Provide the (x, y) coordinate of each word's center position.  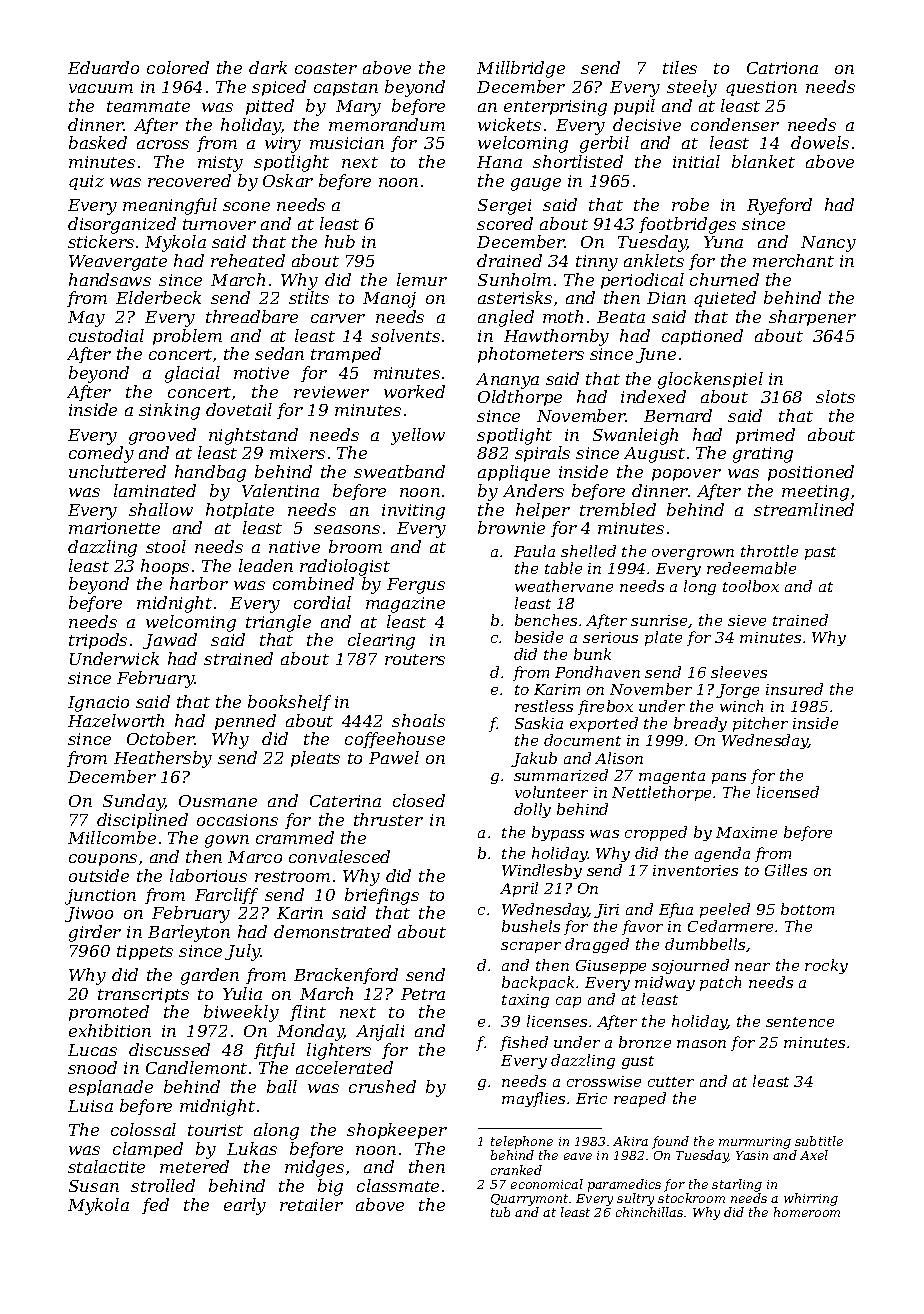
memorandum (387, 124)
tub (500, 1212)
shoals (418, 720)
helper (543, 511)
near (752, 967)
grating (763, 455)
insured (794, 689)
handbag (210, 473)
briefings (382, 896)
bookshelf (289, 703)
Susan (94, 1186)
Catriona (782, 68)
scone (246, 206)
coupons (103, 860)
